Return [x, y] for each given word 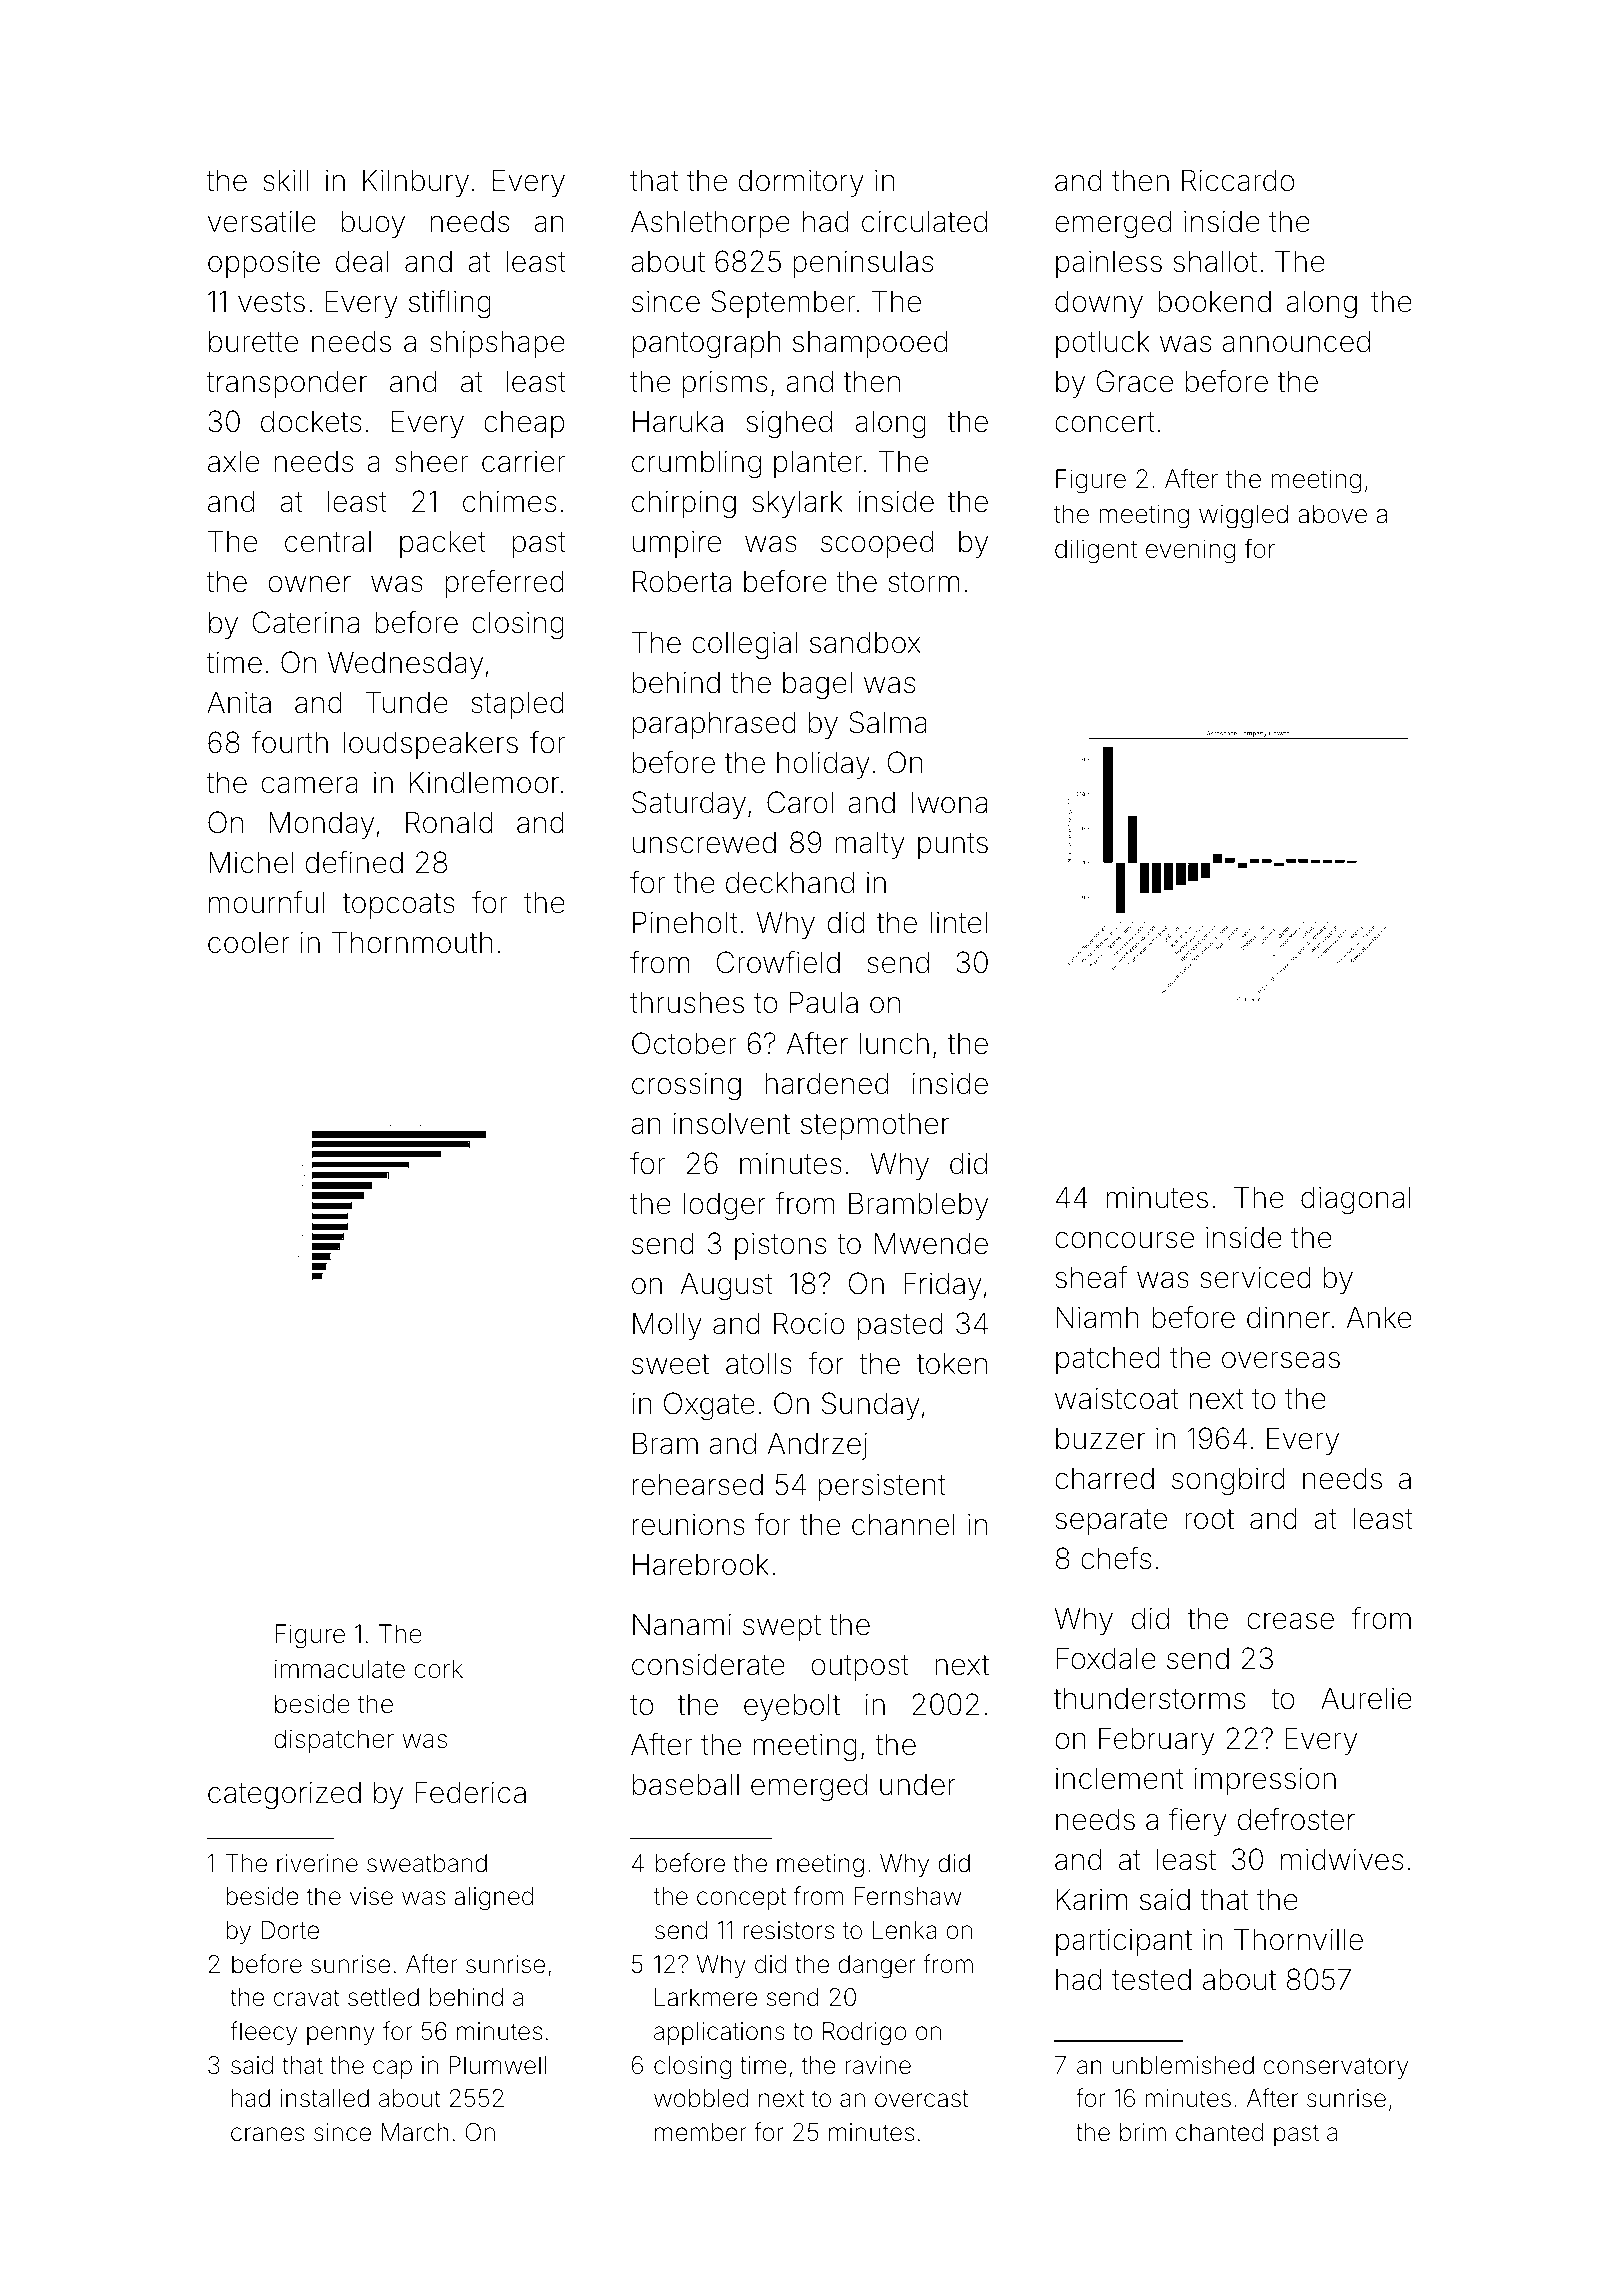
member [700, 2132]
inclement [1120, 1779]
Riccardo [1238, 180]
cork [439, 1669]
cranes [267, 2134]
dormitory [801, 183]
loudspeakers [430, 745]
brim [1143, 2132]
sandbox [865, 642]
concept [741, 1899]
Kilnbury [416, 183]
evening [1190, 551]
